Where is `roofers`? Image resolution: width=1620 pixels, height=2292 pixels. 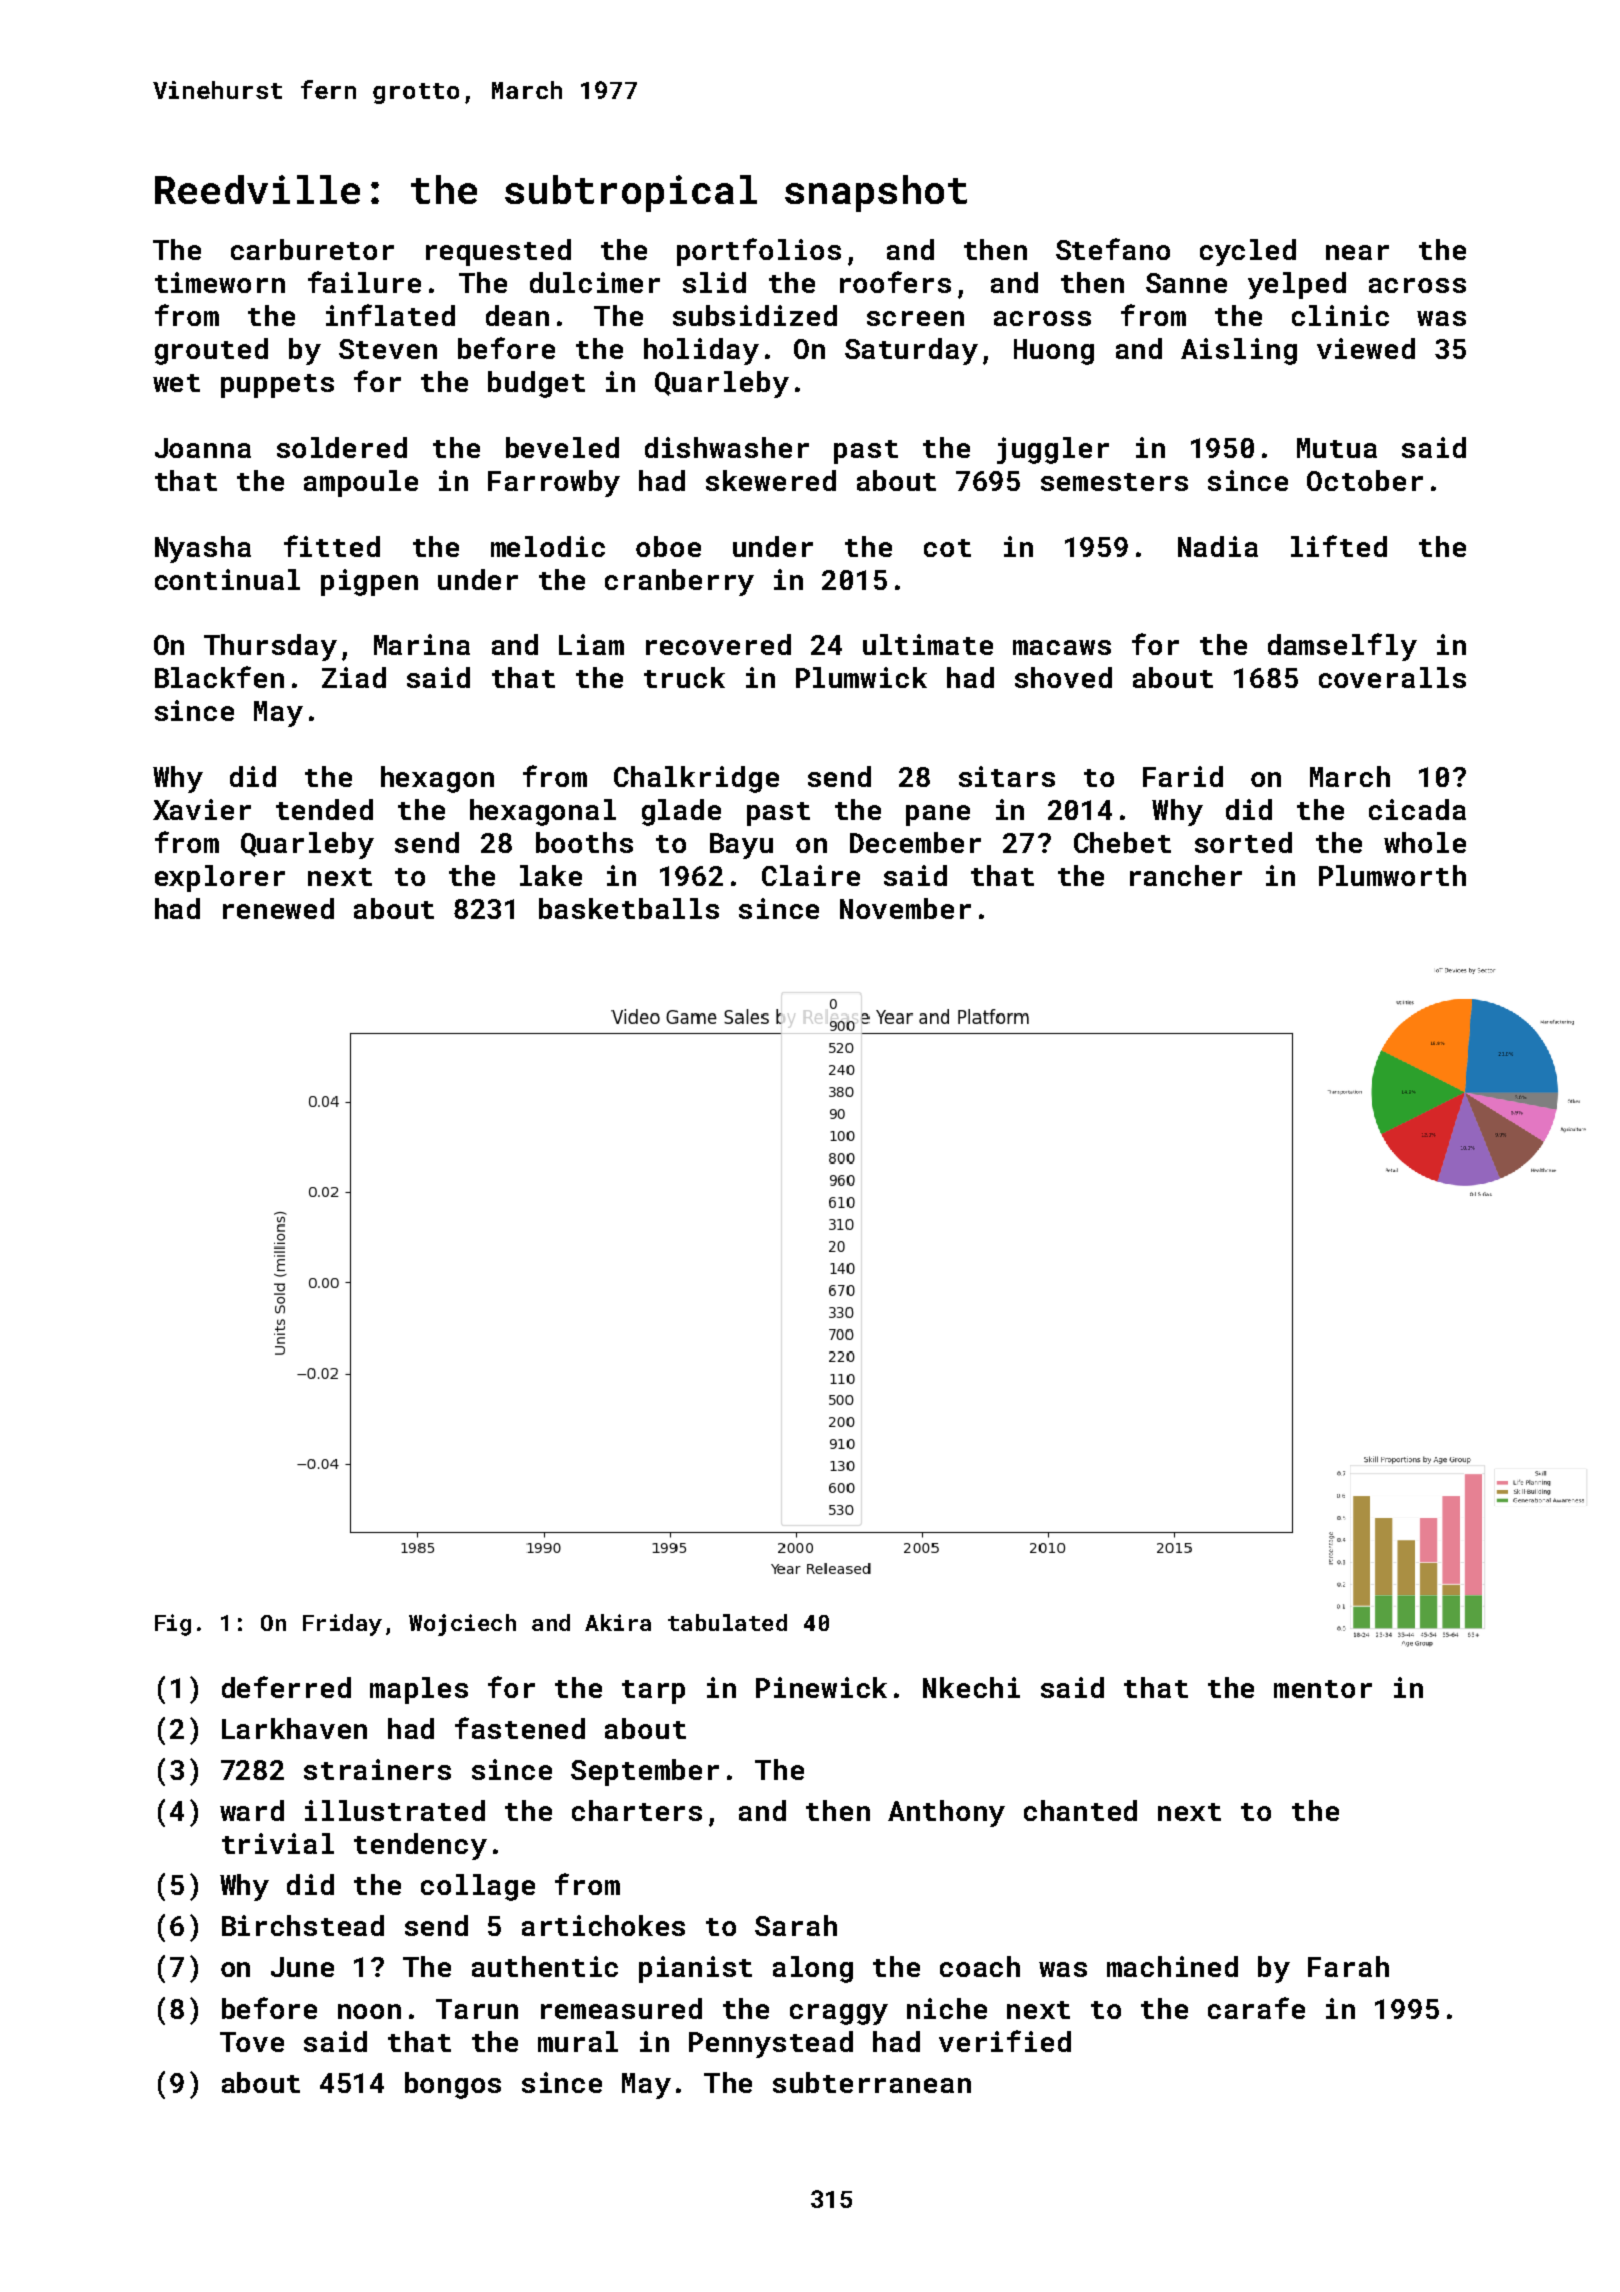 roofers is located at coordinates (895, 282).
